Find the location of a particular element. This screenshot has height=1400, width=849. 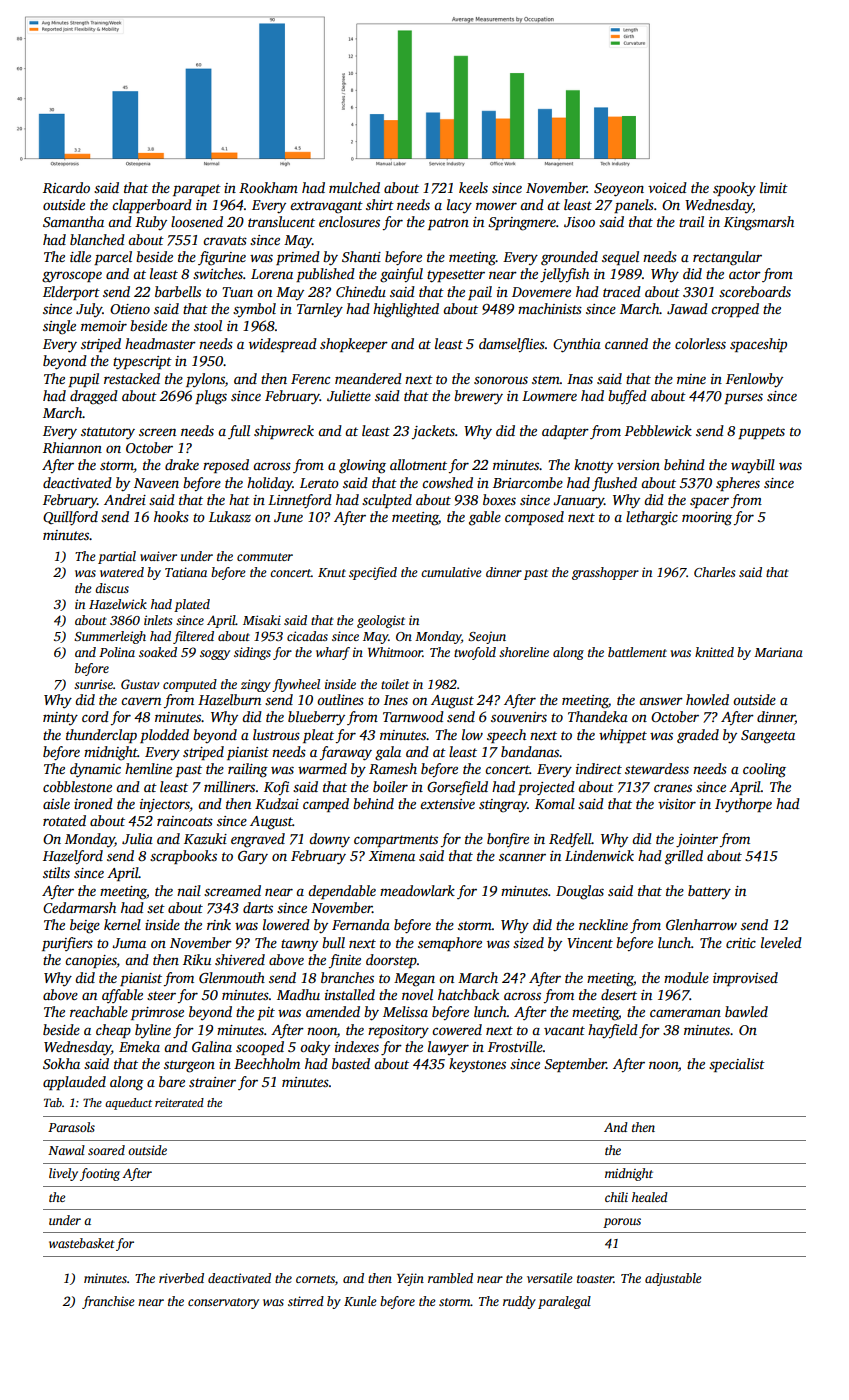

Charles is located at coordinates (714, 572).
